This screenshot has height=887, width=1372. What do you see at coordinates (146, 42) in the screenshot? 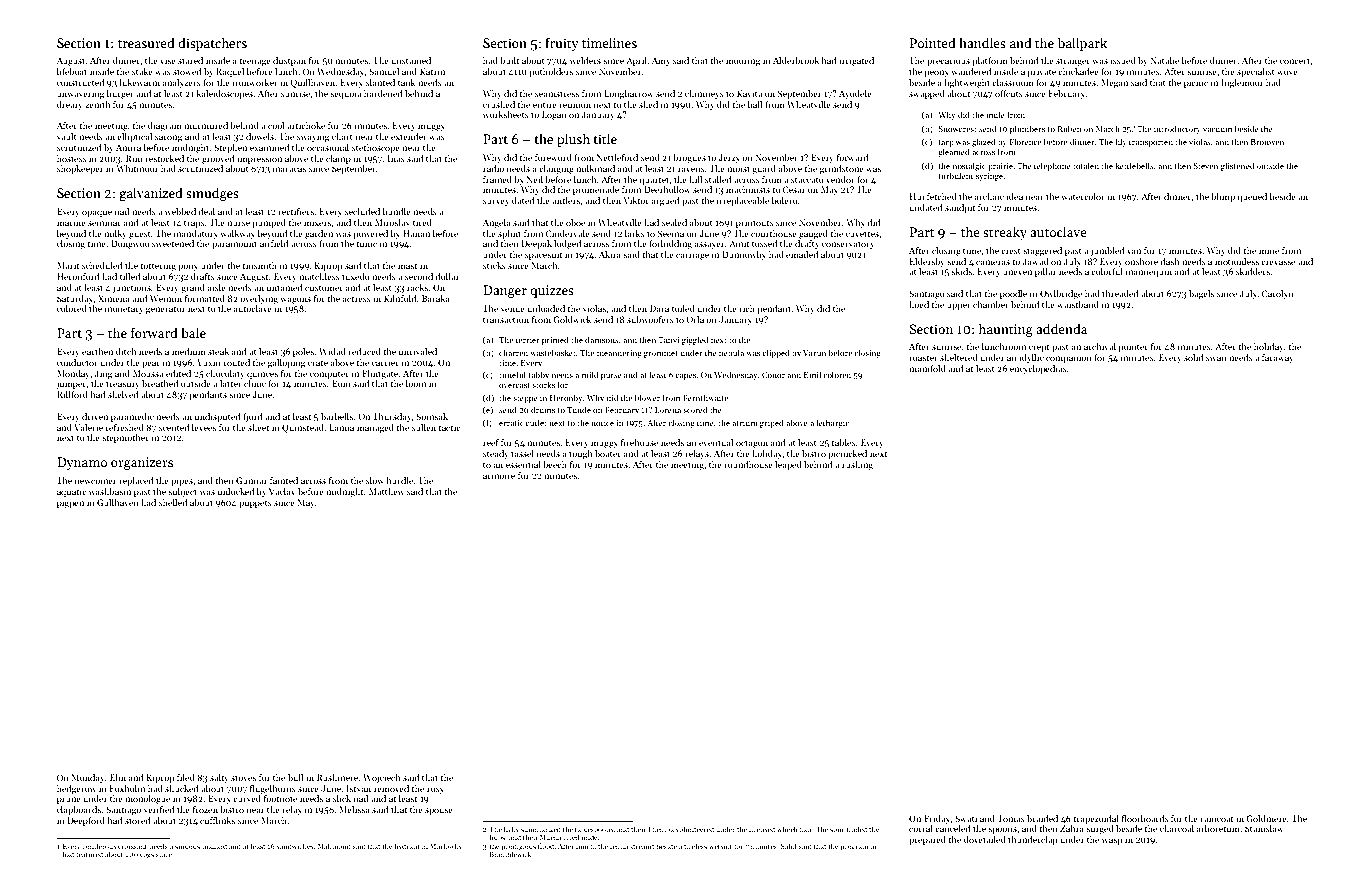
I see `treasured` at bounding box center [146, 42].
